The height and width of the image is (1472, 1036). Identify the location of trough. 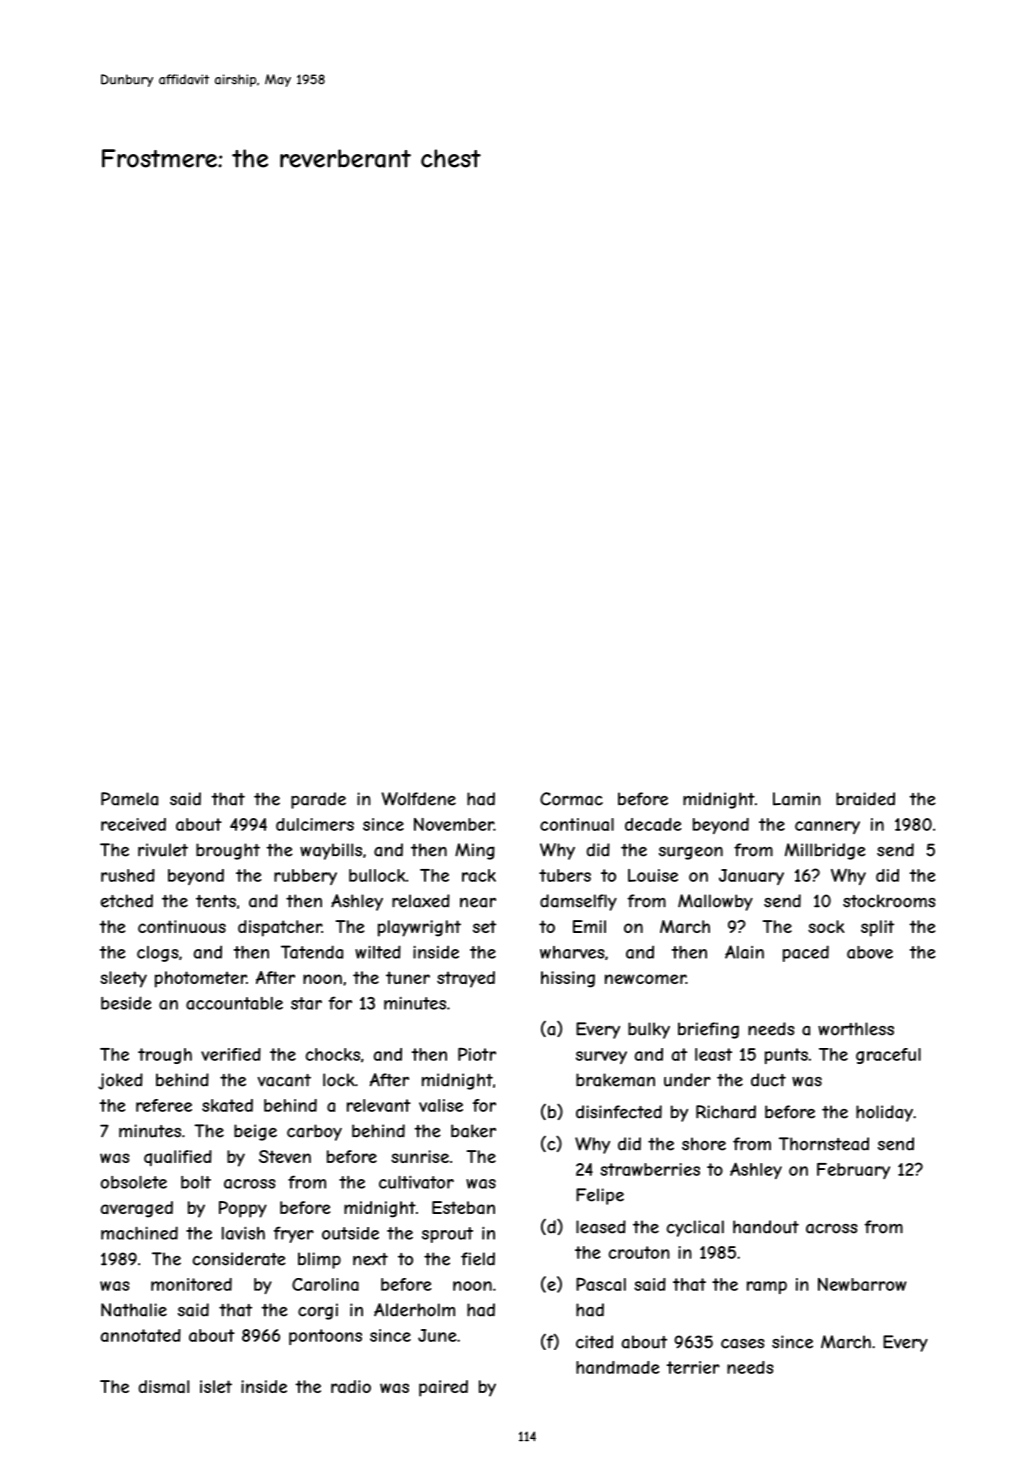
(165, 1056).
